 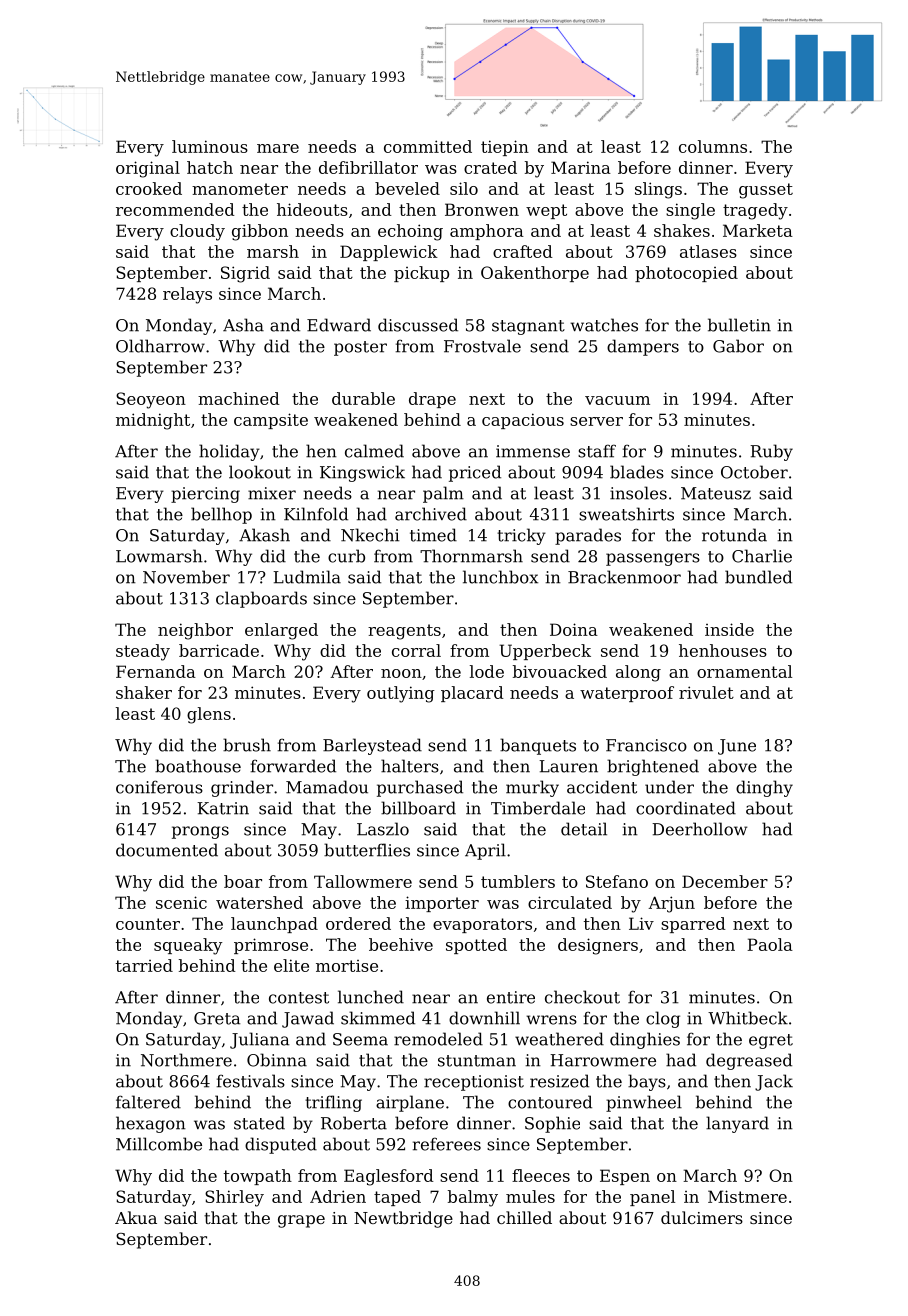 What do you see at coordinates (229, 452) in the image?
I see `holiday` at bounding box center [229, 452].
